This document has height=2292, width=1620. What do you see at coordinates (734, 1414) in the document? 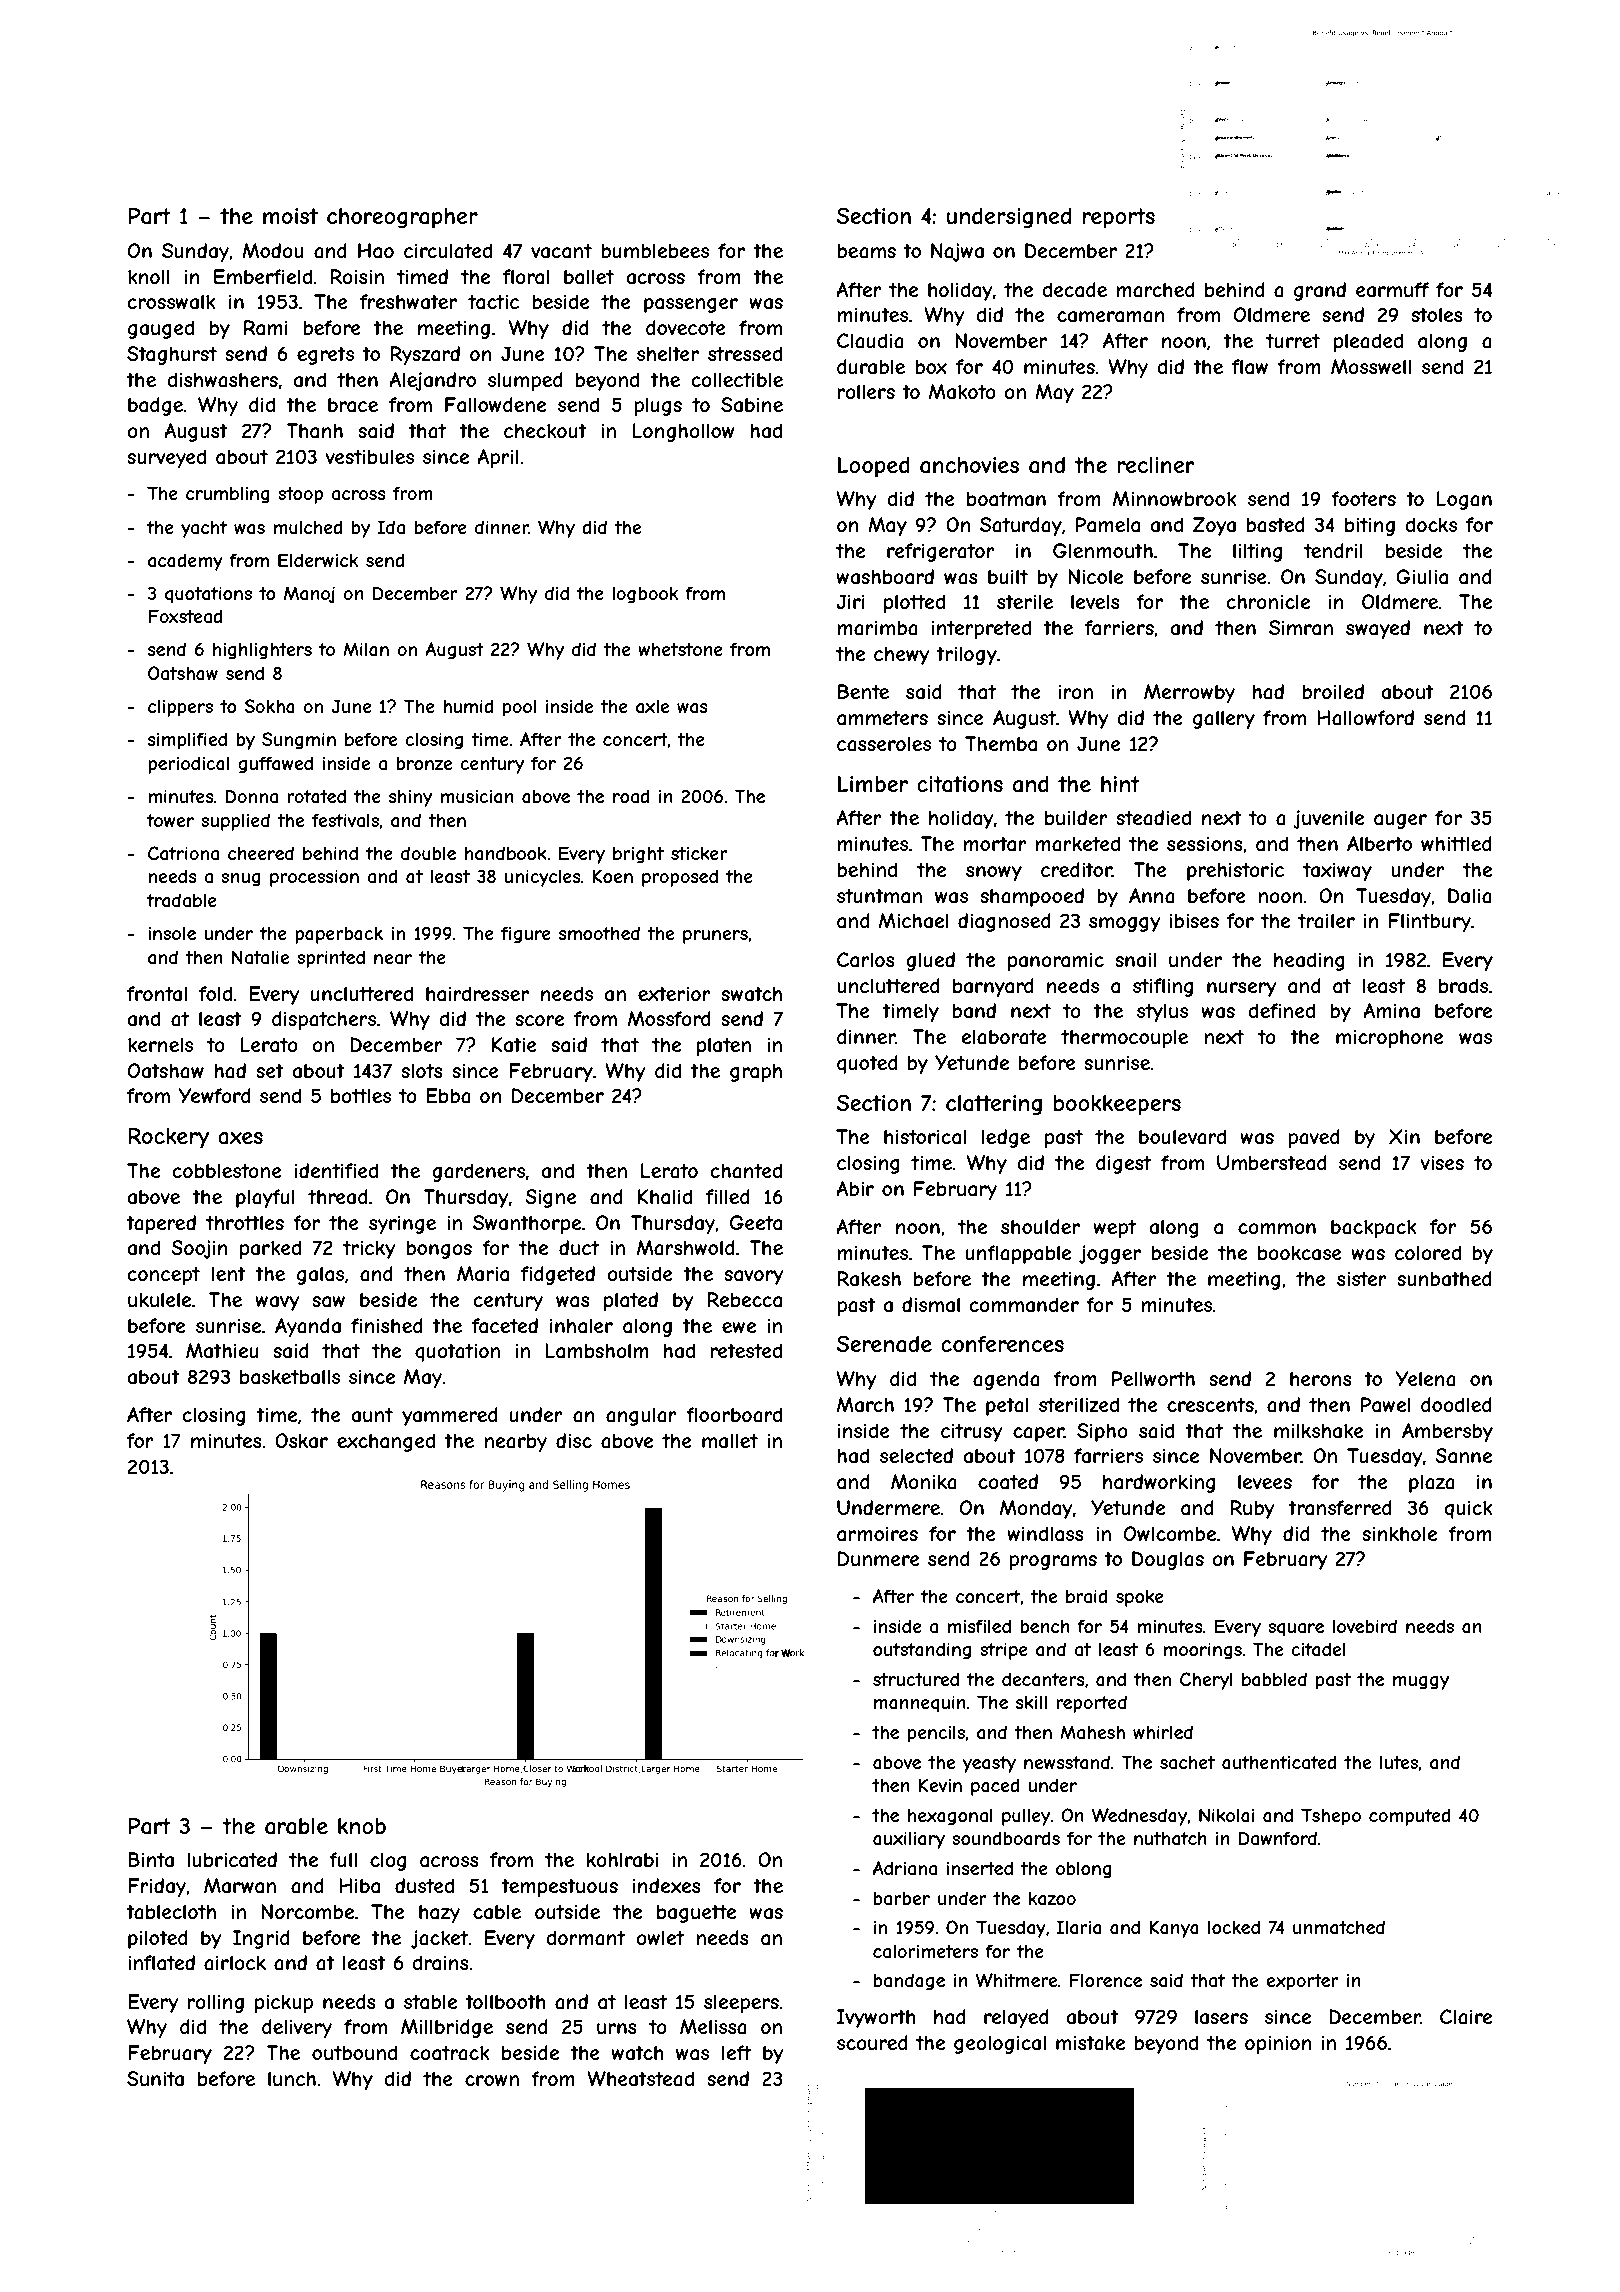
I see `floorboard` at bounding box center [734, 1414].
